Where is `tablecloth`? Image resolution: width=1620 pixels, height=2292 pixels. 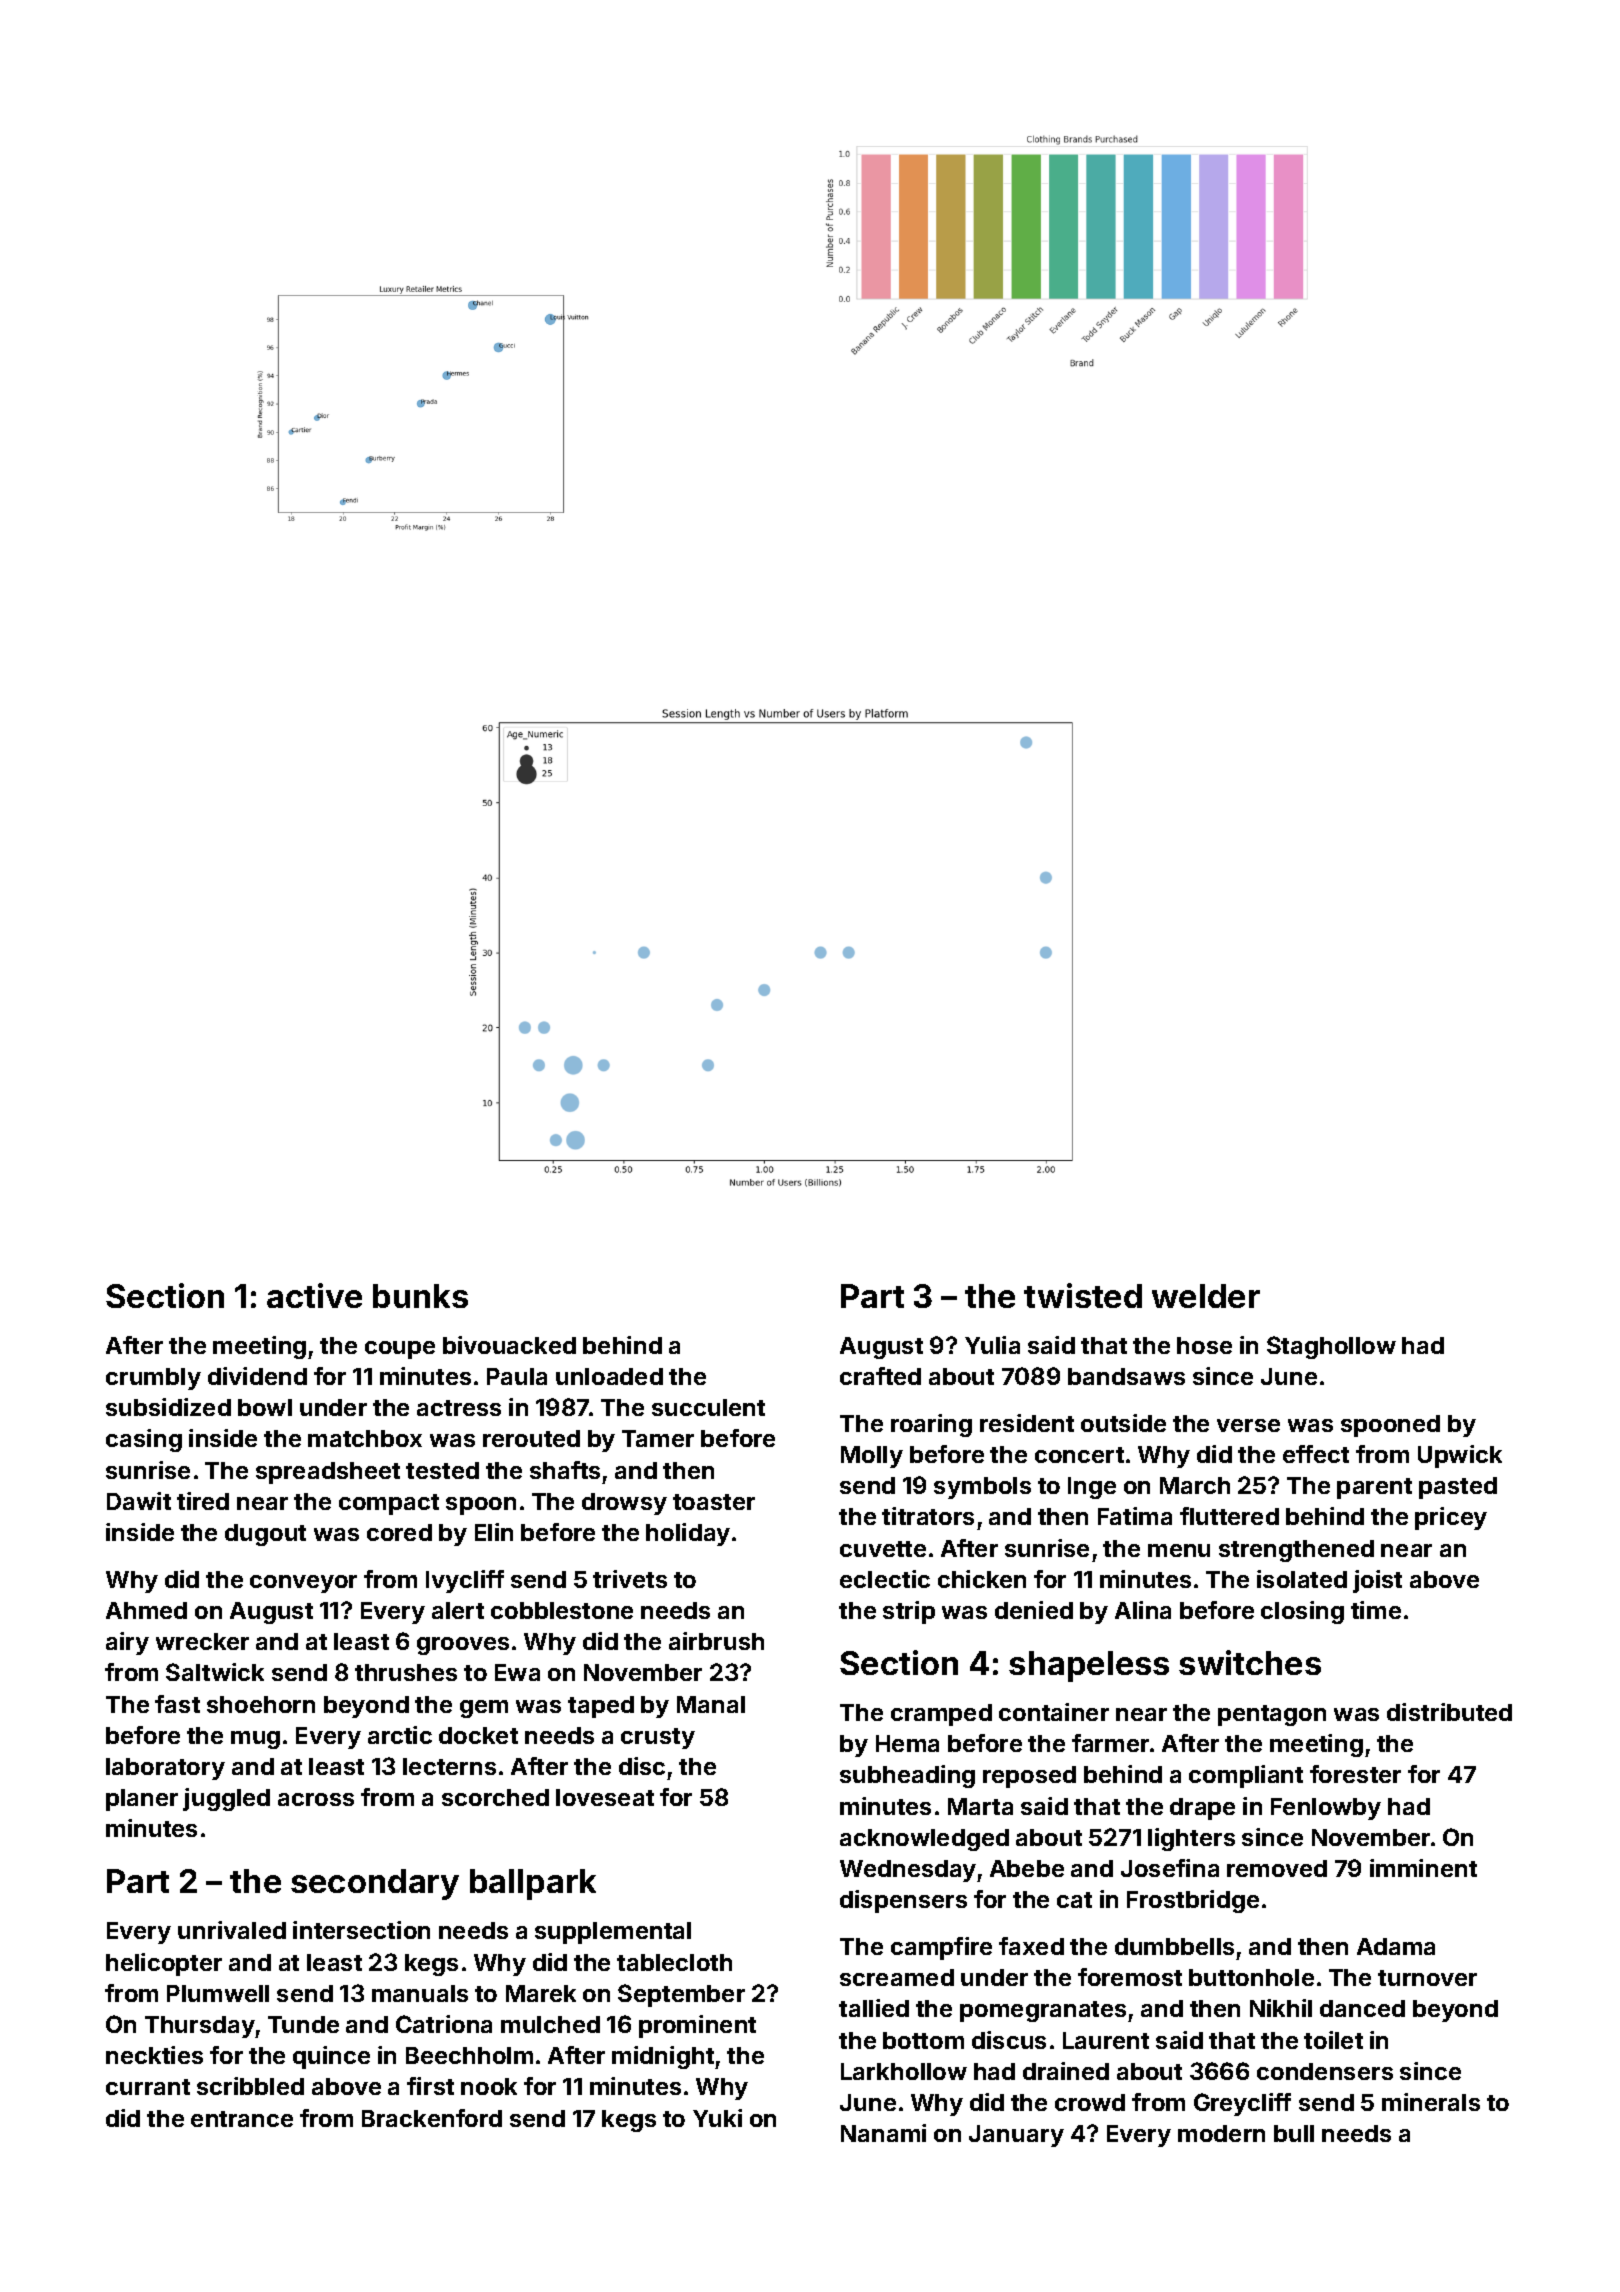
tablecloth is located at coordinates (674, 1962).
